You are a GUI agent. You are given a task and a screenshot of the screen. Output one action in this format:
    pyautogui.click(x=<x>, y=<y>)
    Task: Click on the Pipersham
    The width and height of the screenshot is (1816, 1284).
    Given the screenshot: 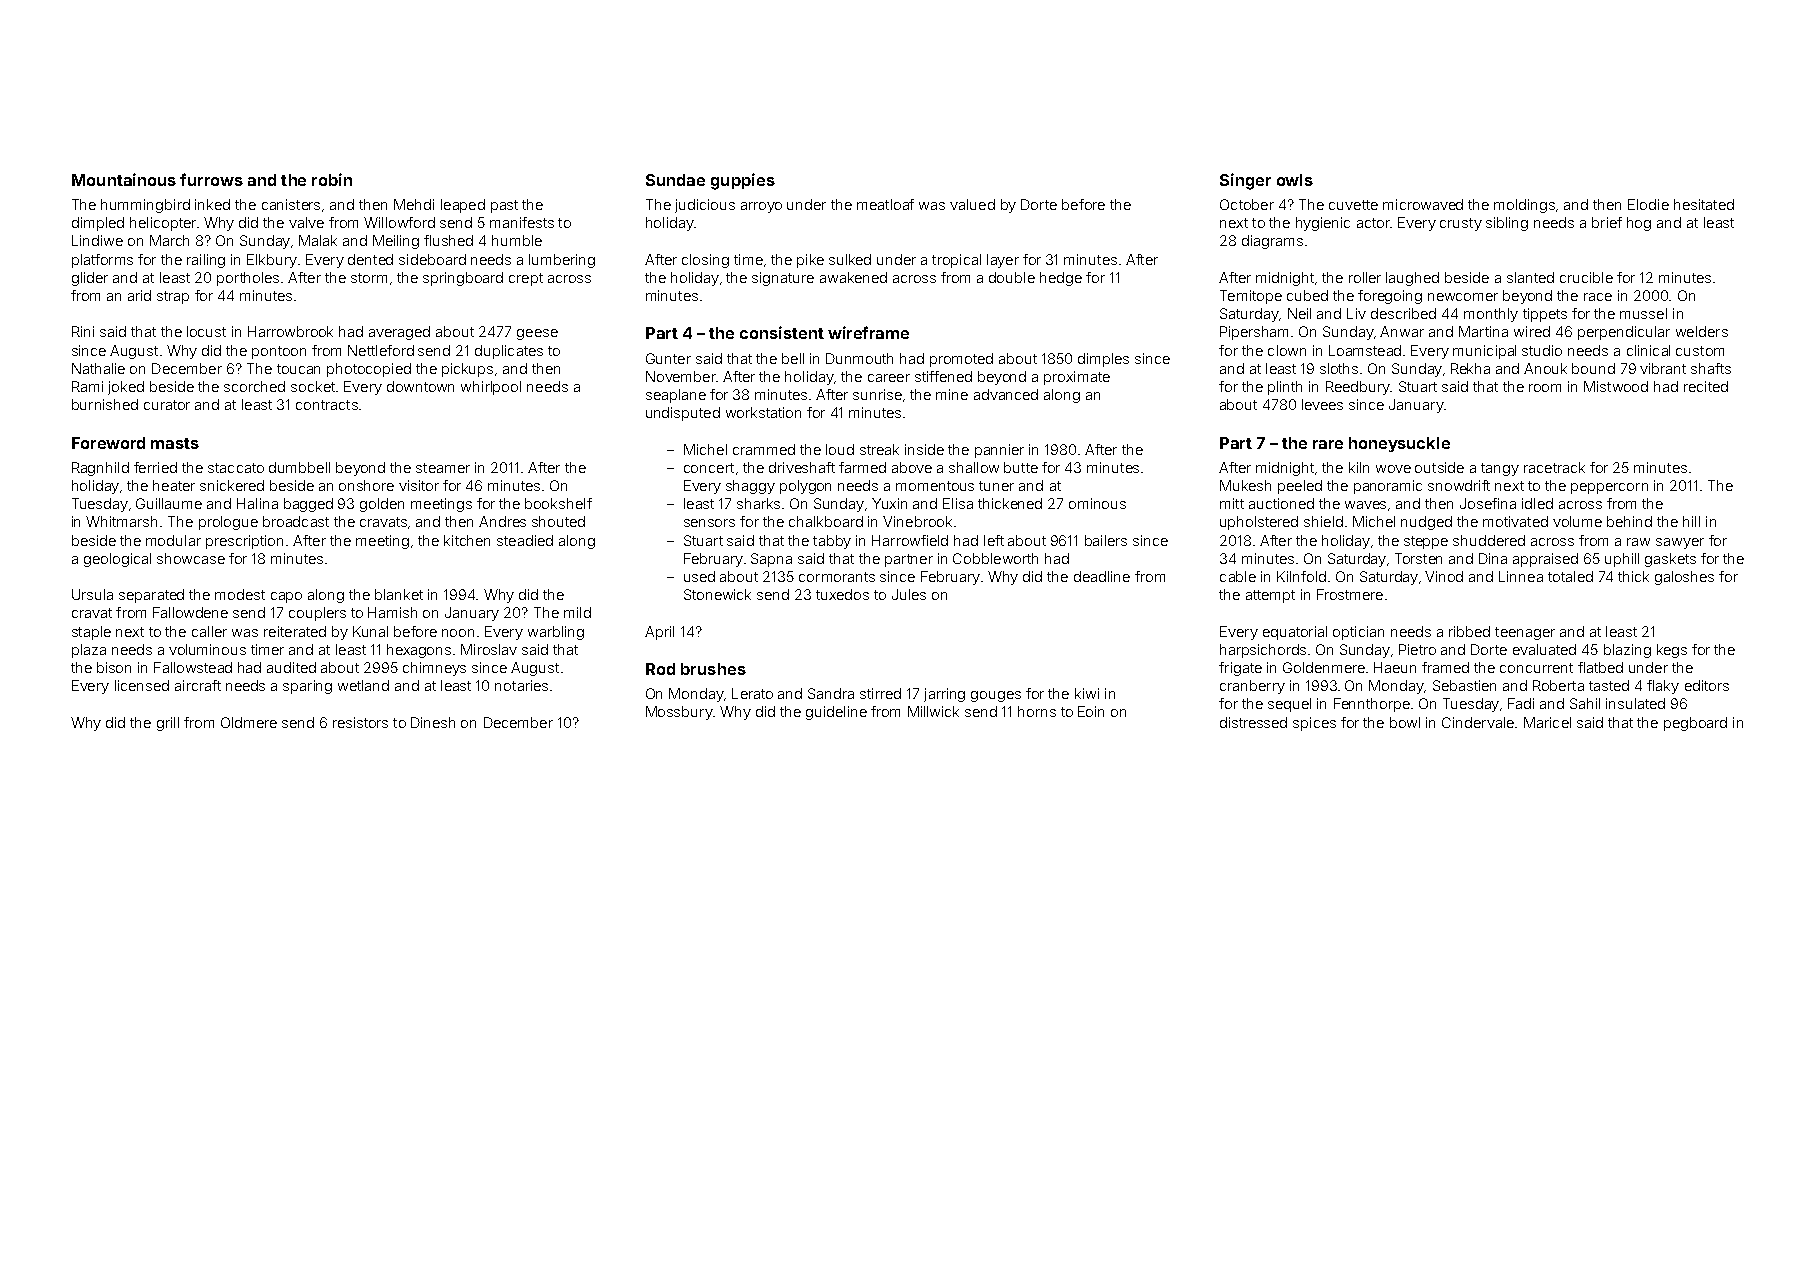 What is the action you would take?
    pyautogui.click(x=1254, y=333)
